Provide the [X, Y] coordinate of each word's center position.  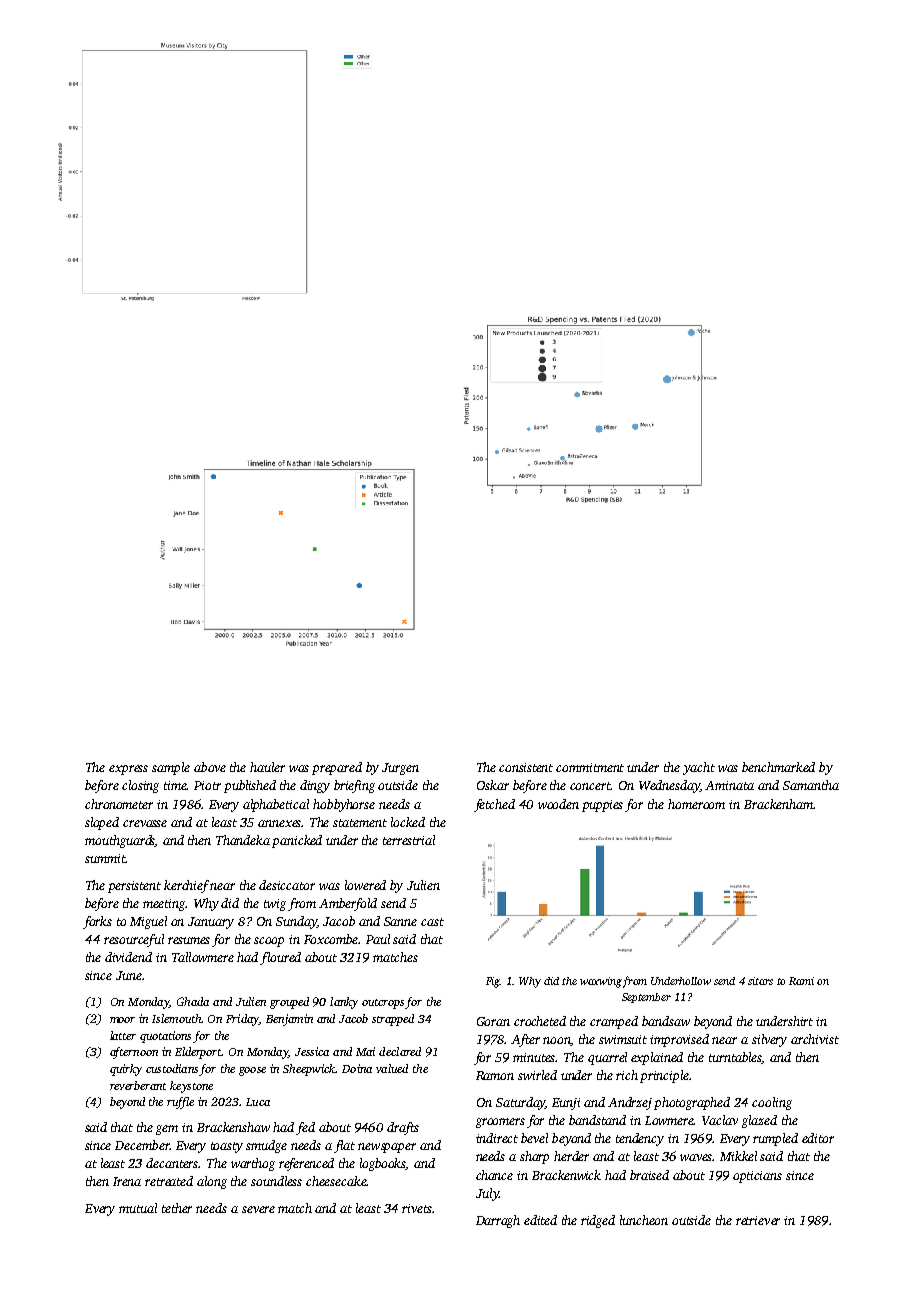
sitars [760, 981]
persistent [134, 887]
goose [252, 1071]
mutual [138, 1208]
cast [432, 922]
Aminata [729, 785]
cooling [772, 1103]
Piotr [207, 785]
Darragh [498, 1221]
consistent [526, 767]
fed [305, 1128]
